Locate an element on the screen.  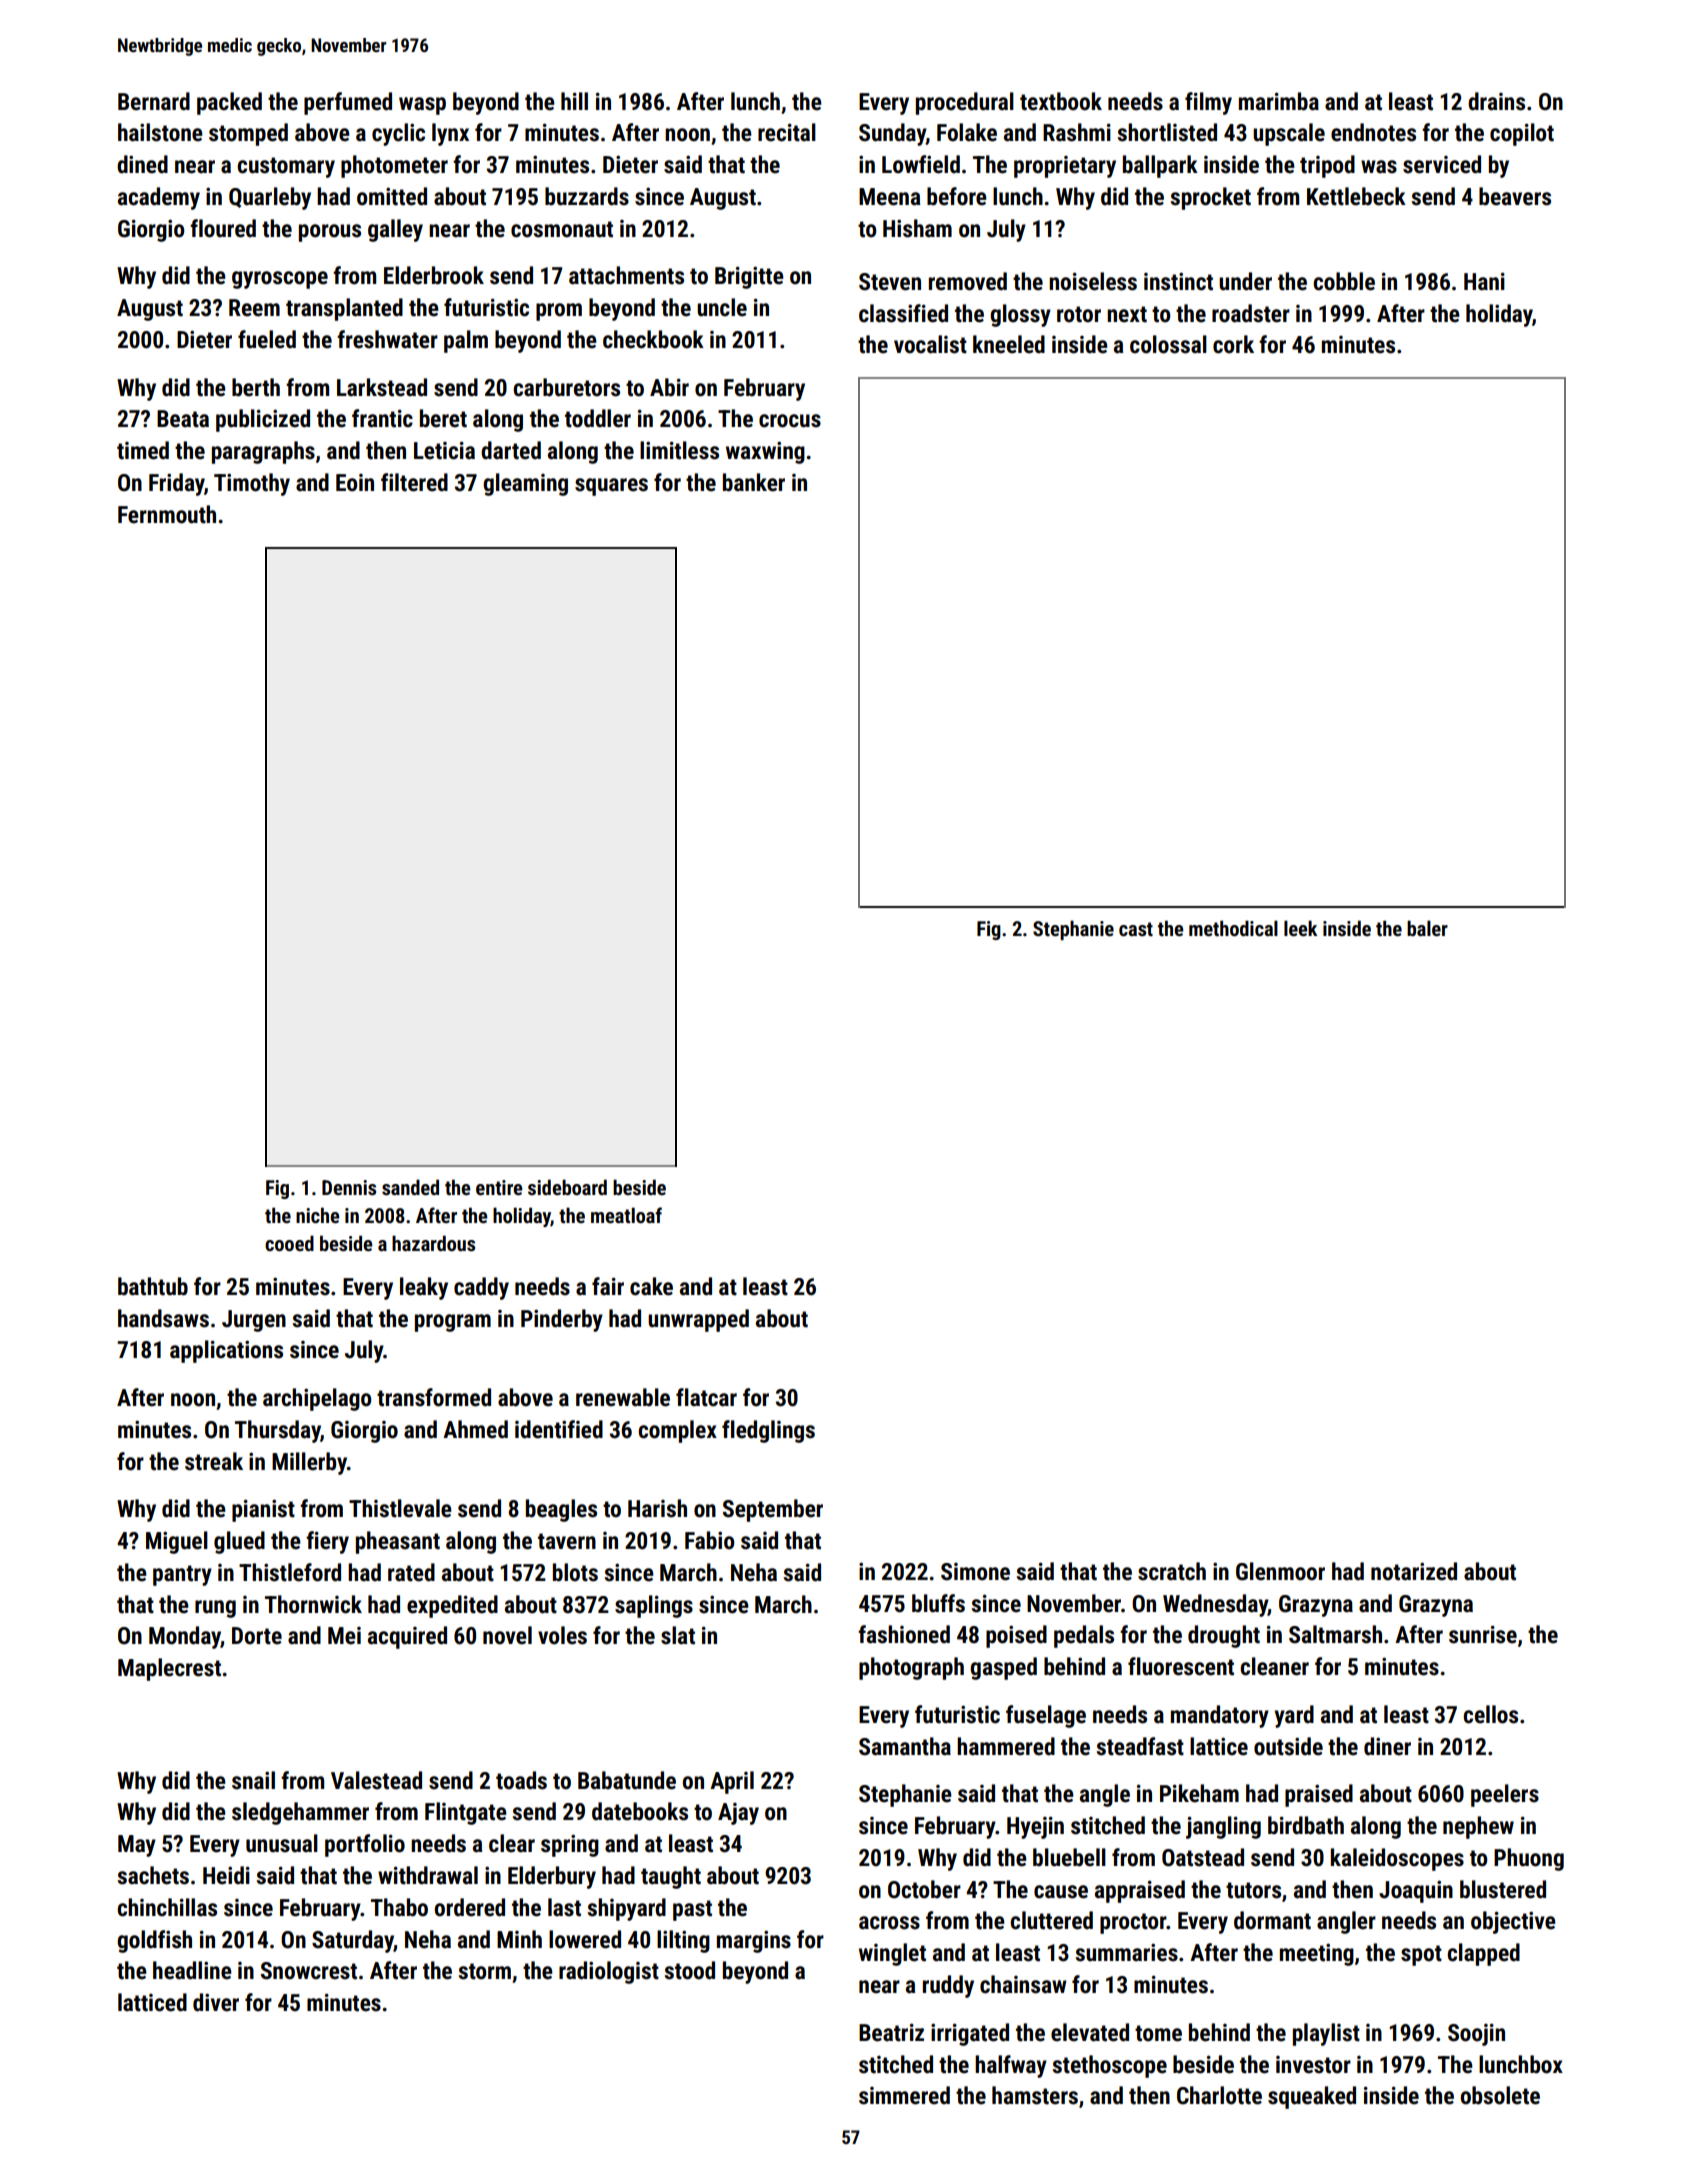
entire is located at coordinates (499, 1187).
